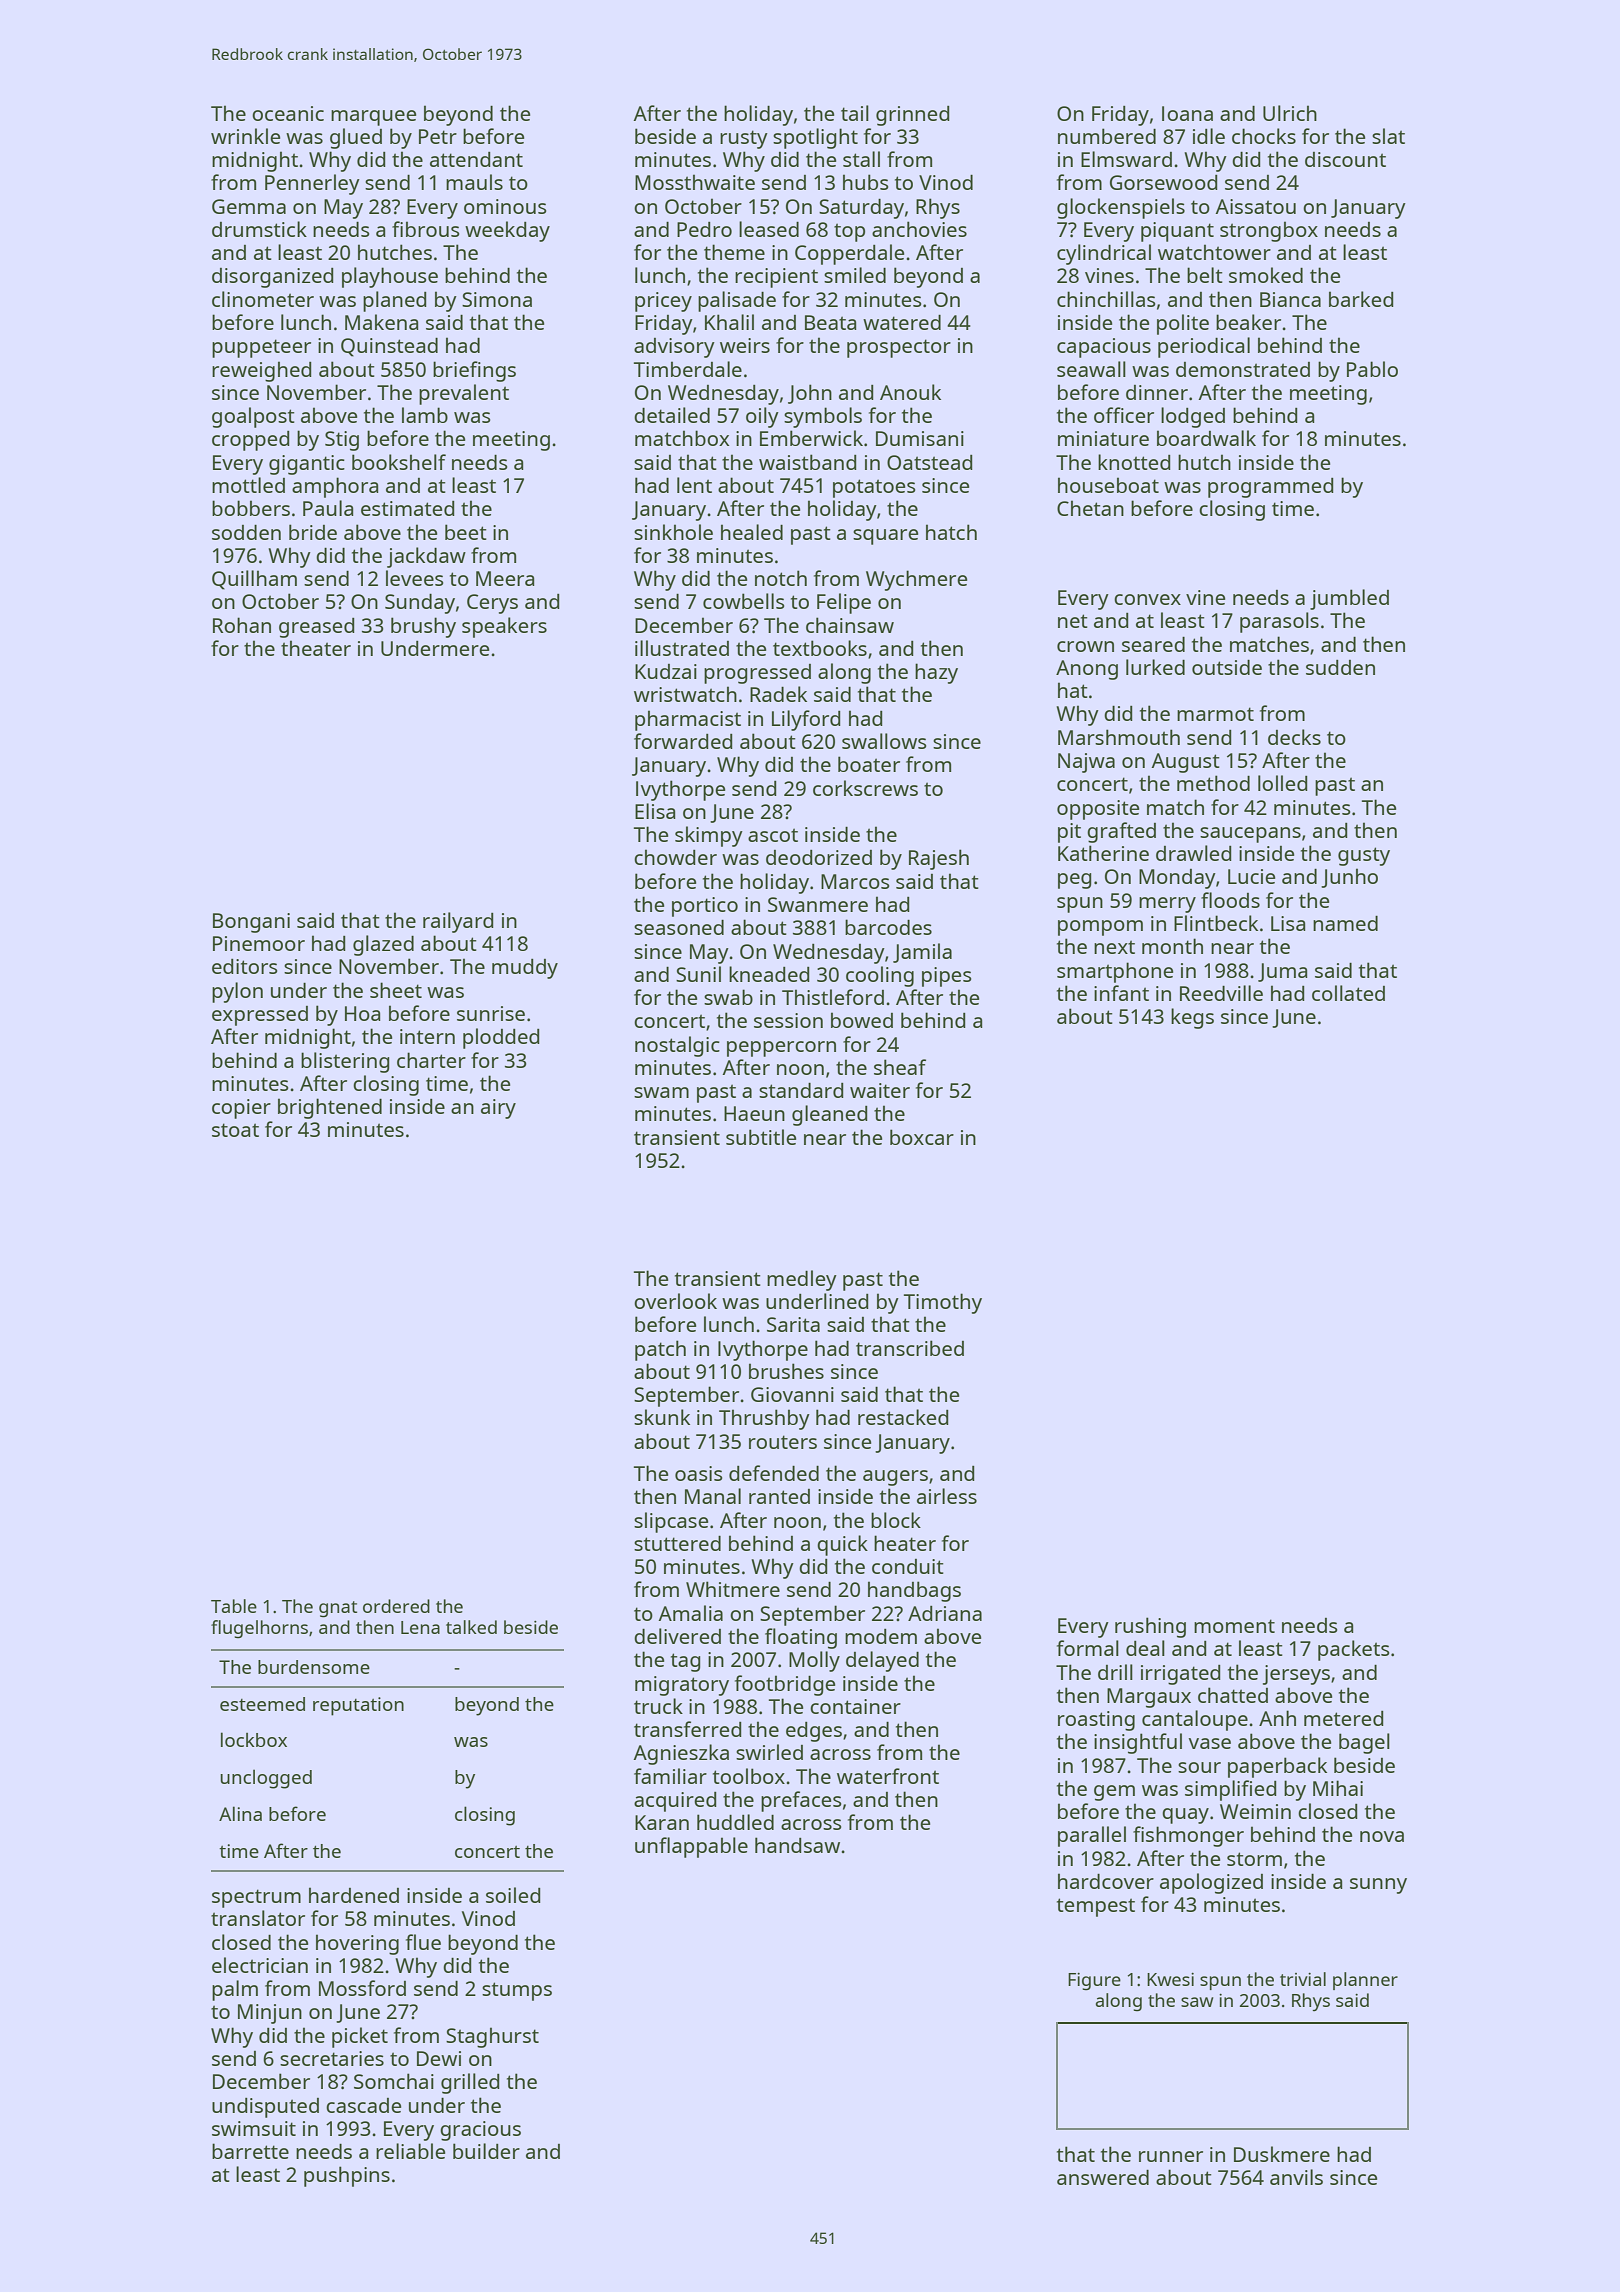 Image resolution: width=1620 pixels, height=2292 pixels. I want to click on Figure, so click(1094, 1982).
